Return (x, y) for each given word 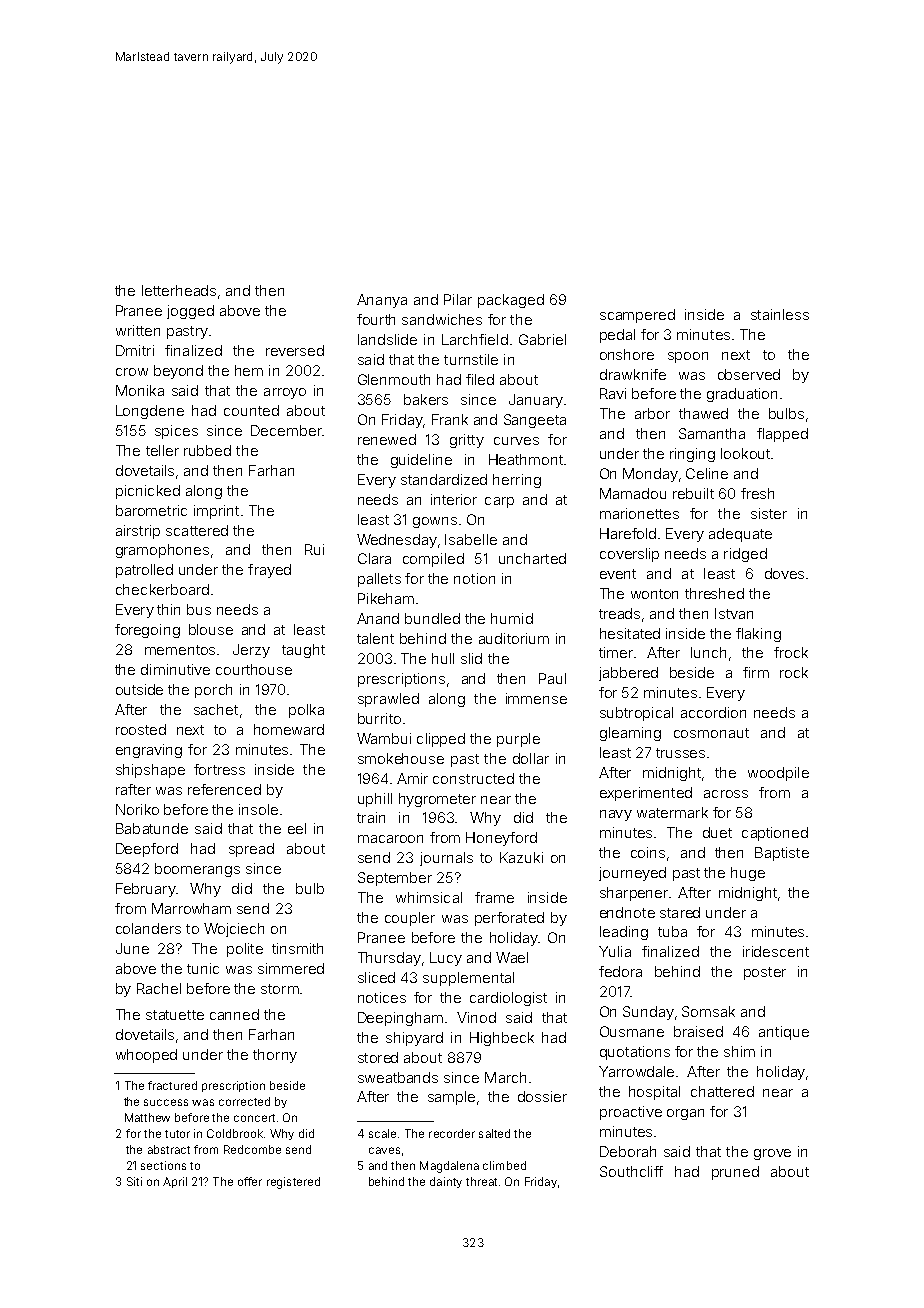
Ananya (382, 301)
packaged (511, 301)
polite (245, 950)
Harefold (628, 533)
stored (378, 1057)
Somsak (708, 1011)
